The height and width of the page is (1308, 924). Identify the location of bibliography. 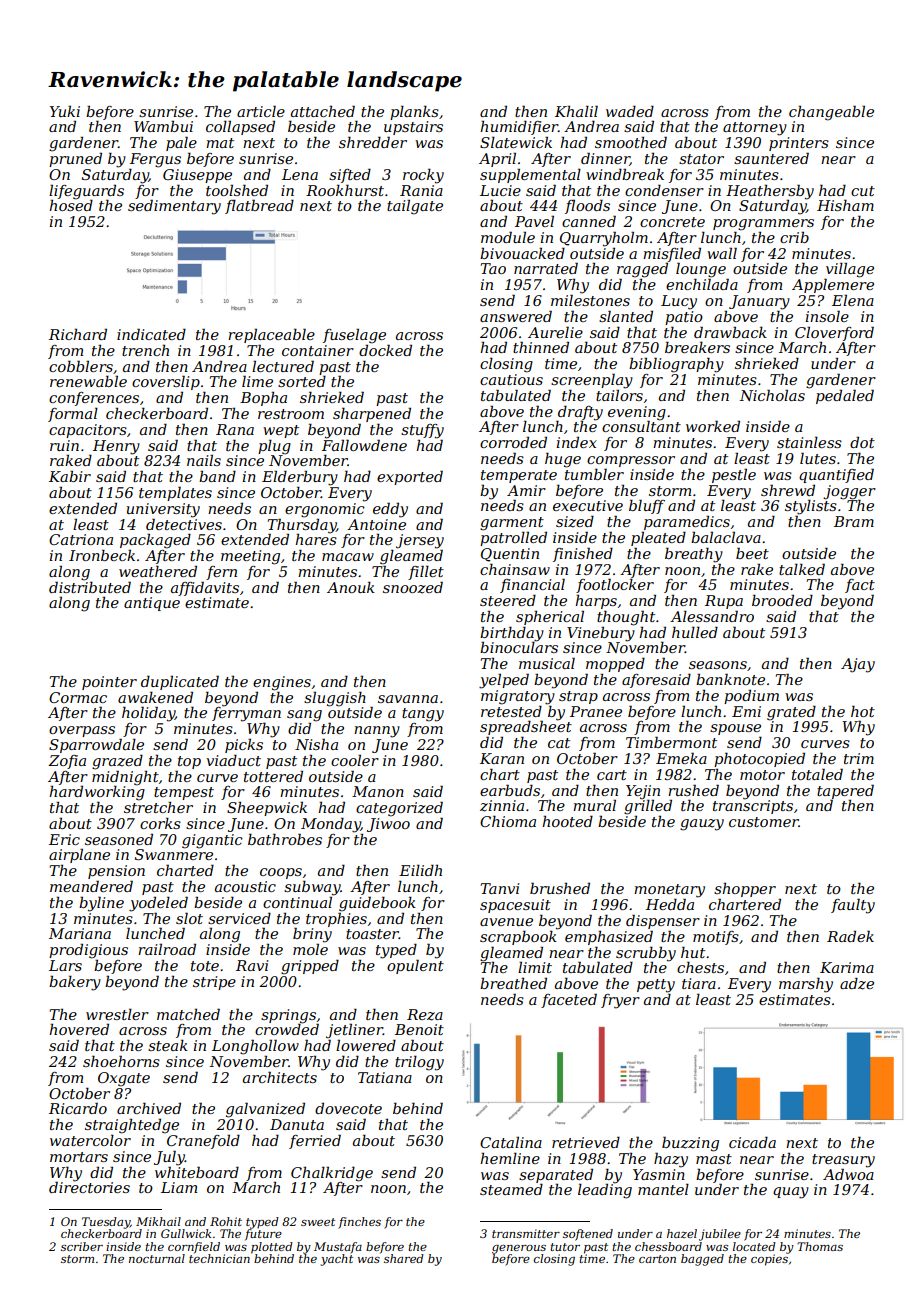
(676, 365).
